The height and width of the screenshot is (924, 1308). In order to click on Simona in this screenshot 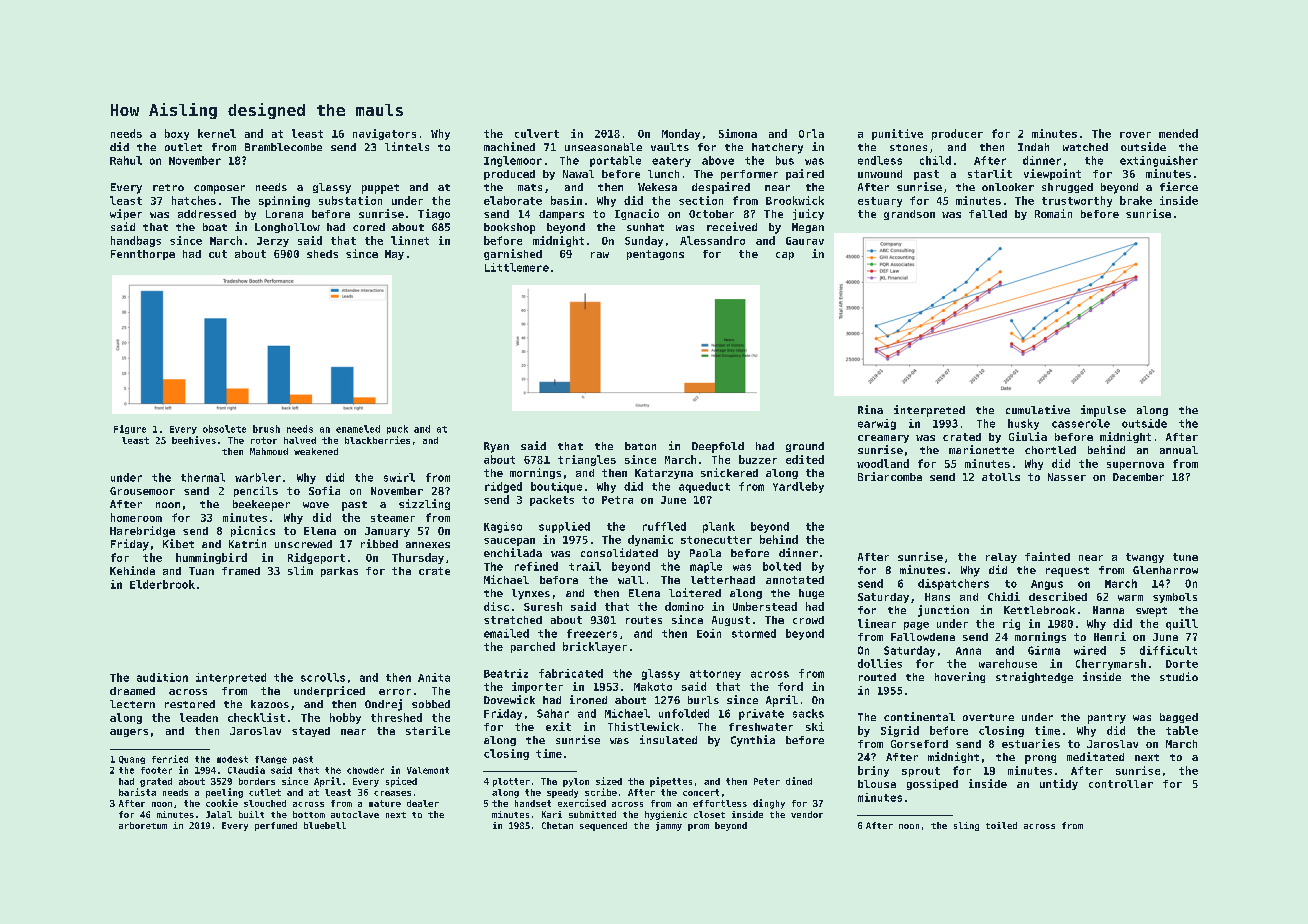, I will do `click(738, 133)`.
